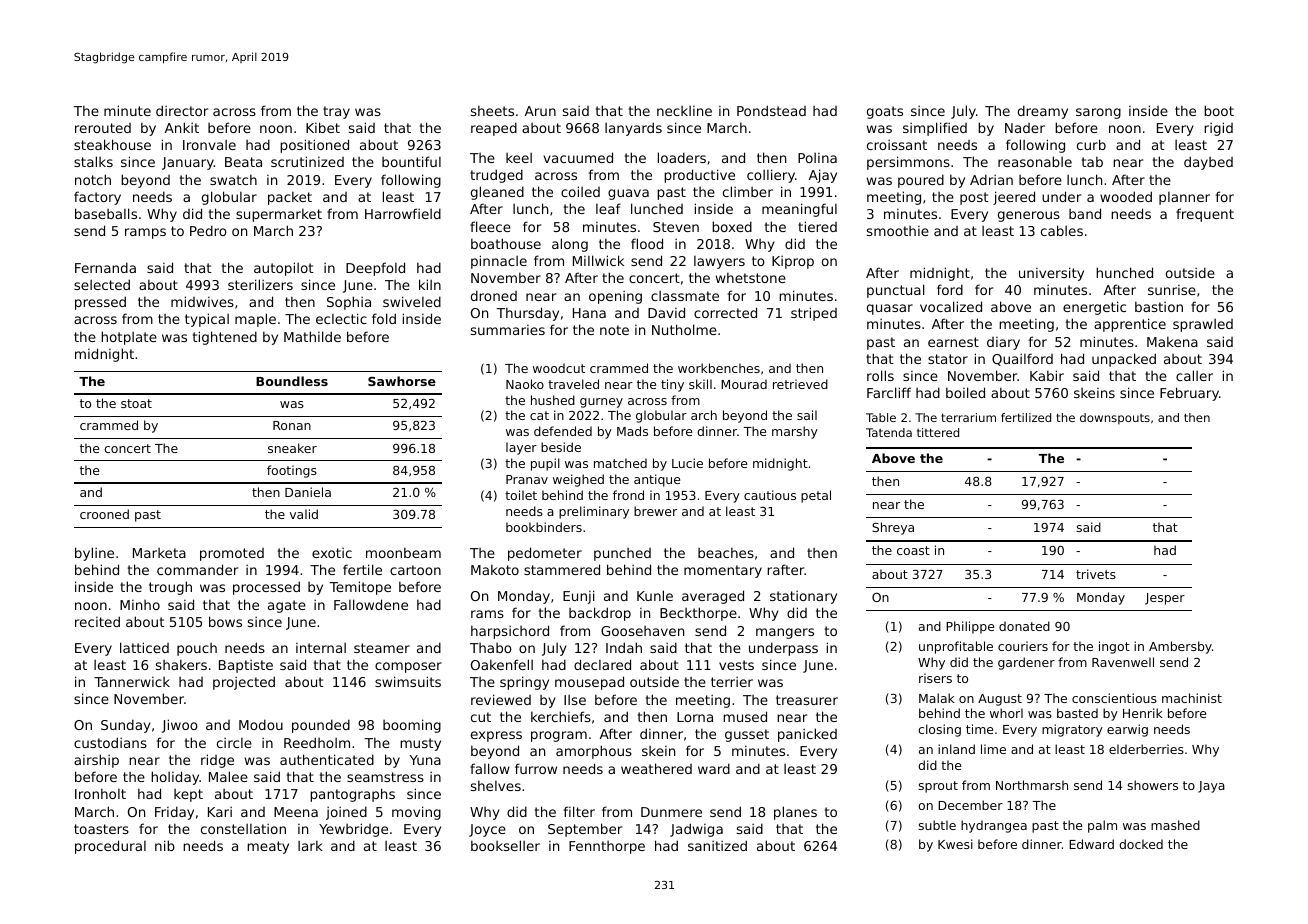 The image size is (1308, 924). Describe the element at coordinates (1184, 198) in the document. I see `planner` at that location.
